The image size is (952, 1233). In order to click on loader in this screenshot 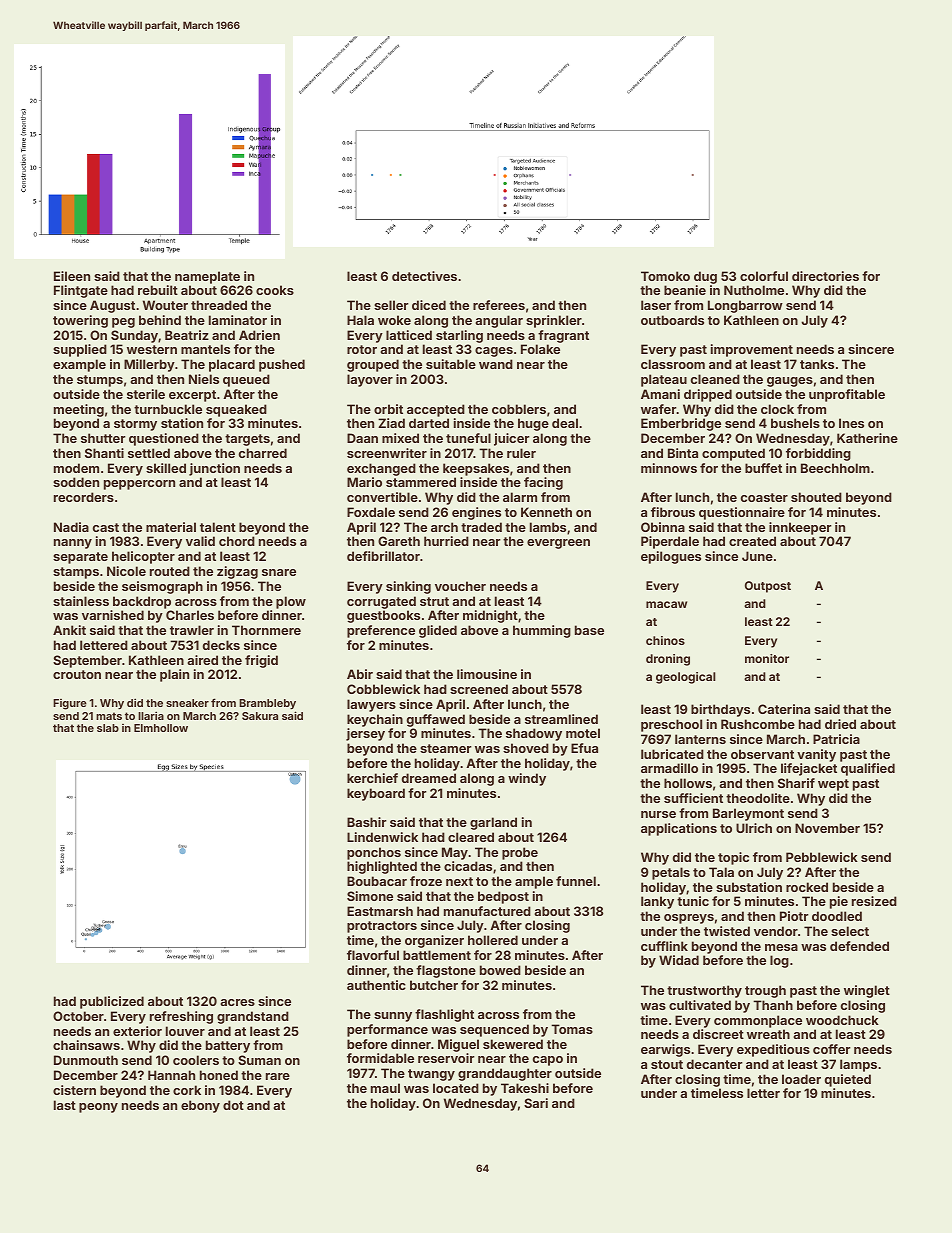, I will do `click(801, 1079)`.
